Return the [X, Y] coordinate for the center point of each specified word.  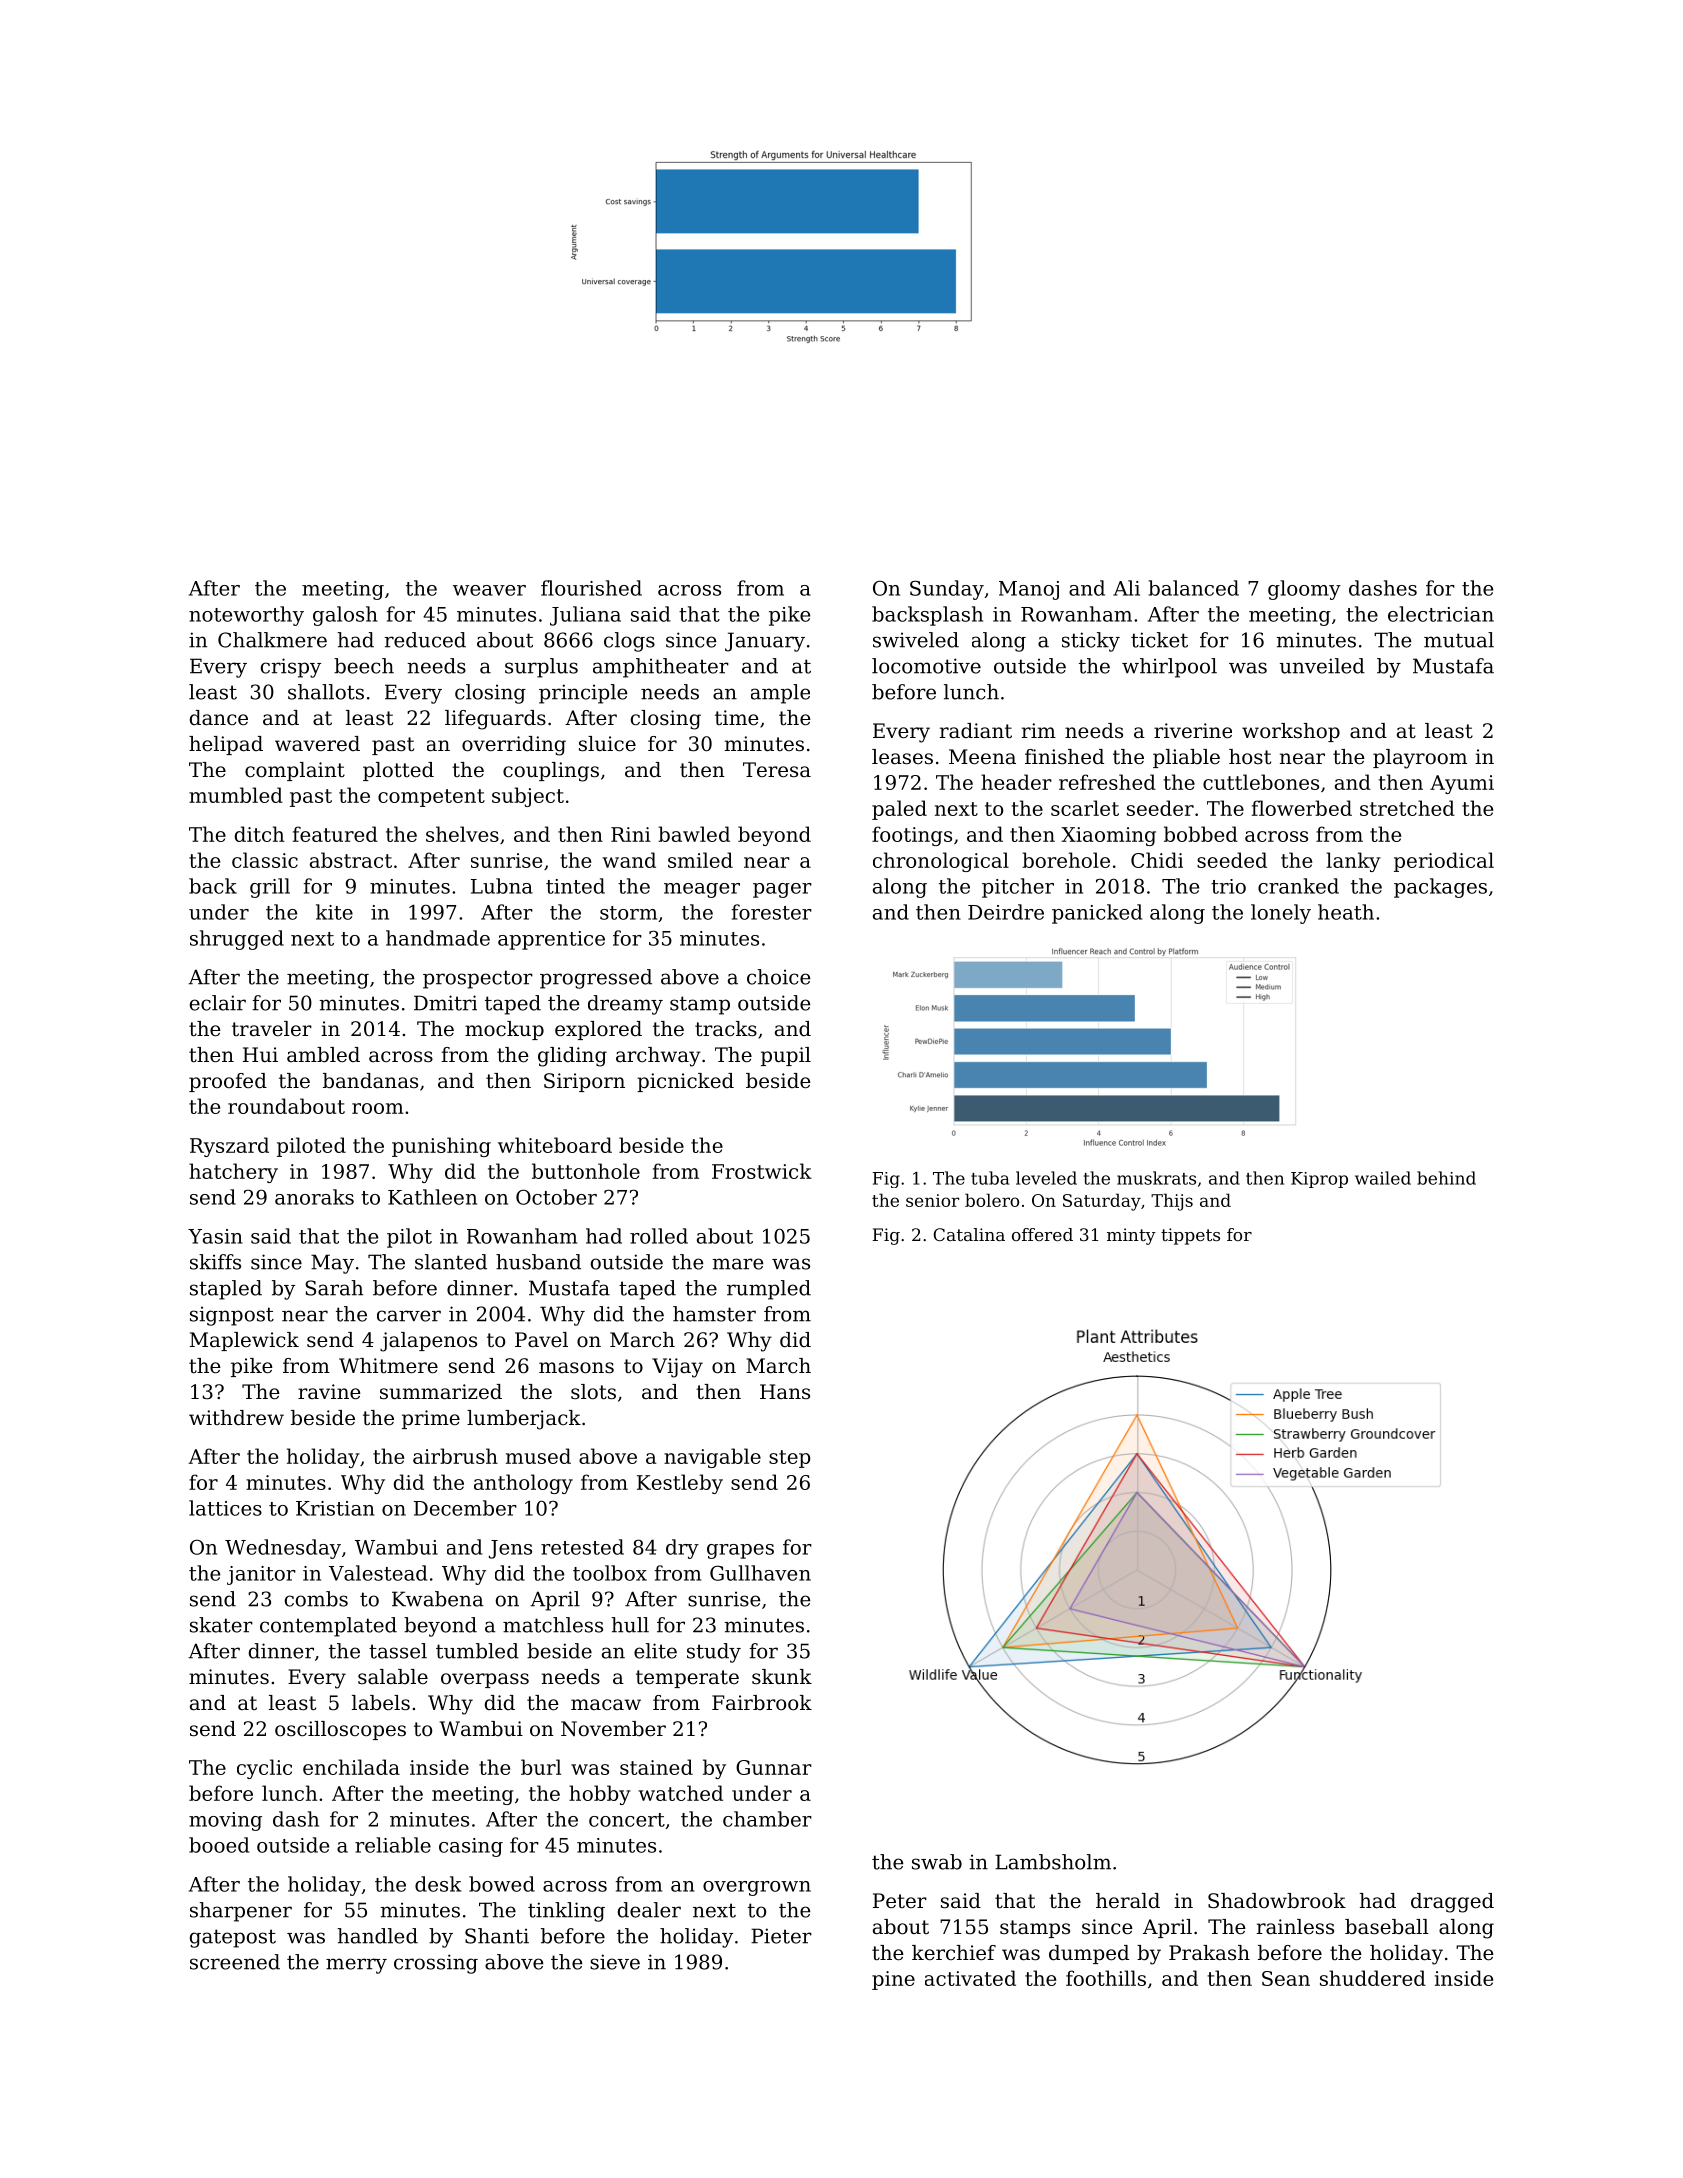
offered [1042, 1234]
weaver [489, 590]
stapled [226, 1290]
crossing [436, 1964]
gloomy [1304, 590]
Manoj [1029, 590]
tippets [1190, 1236]
